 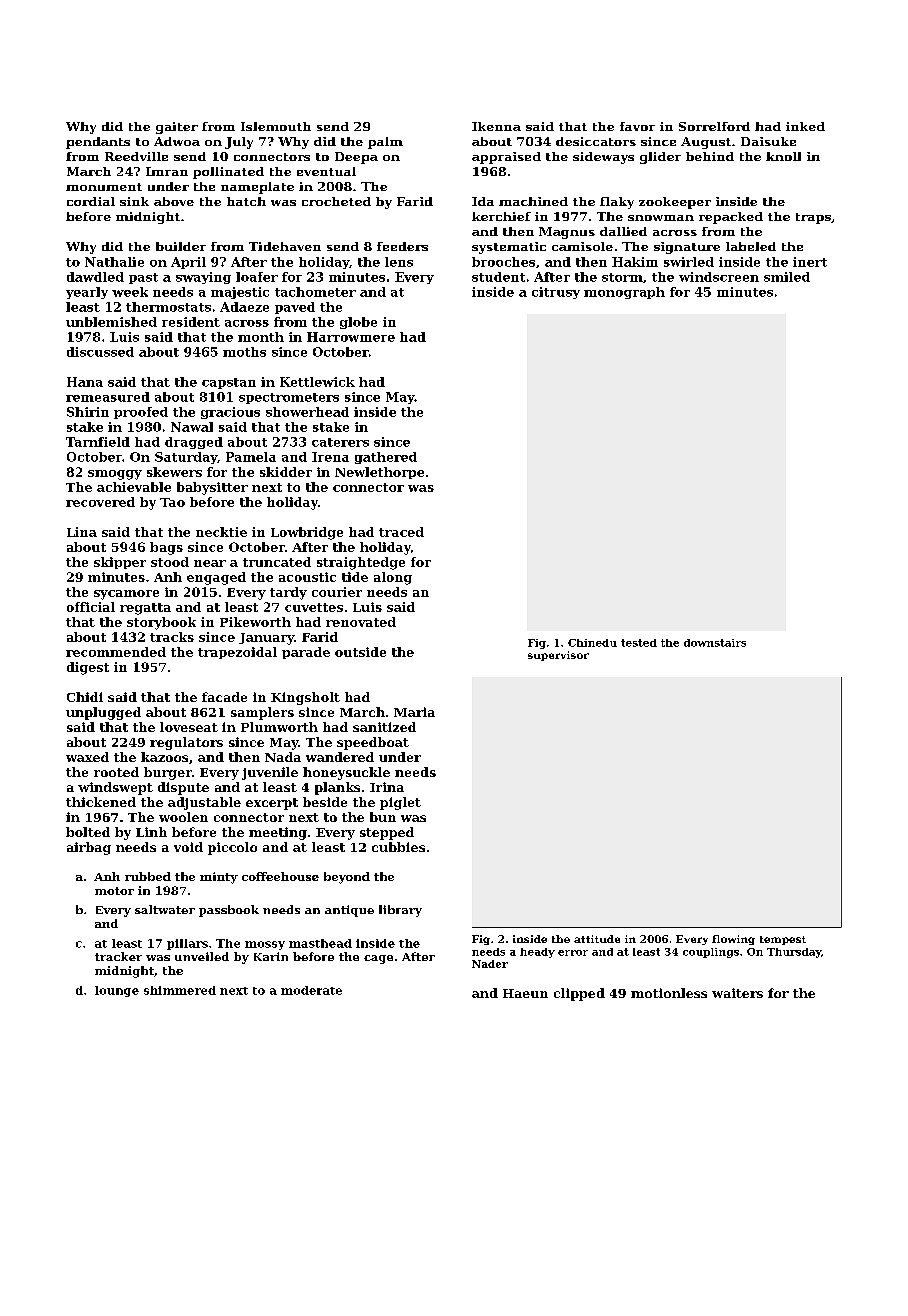 I want to click on shimmered, so click(x=180, y=990).
